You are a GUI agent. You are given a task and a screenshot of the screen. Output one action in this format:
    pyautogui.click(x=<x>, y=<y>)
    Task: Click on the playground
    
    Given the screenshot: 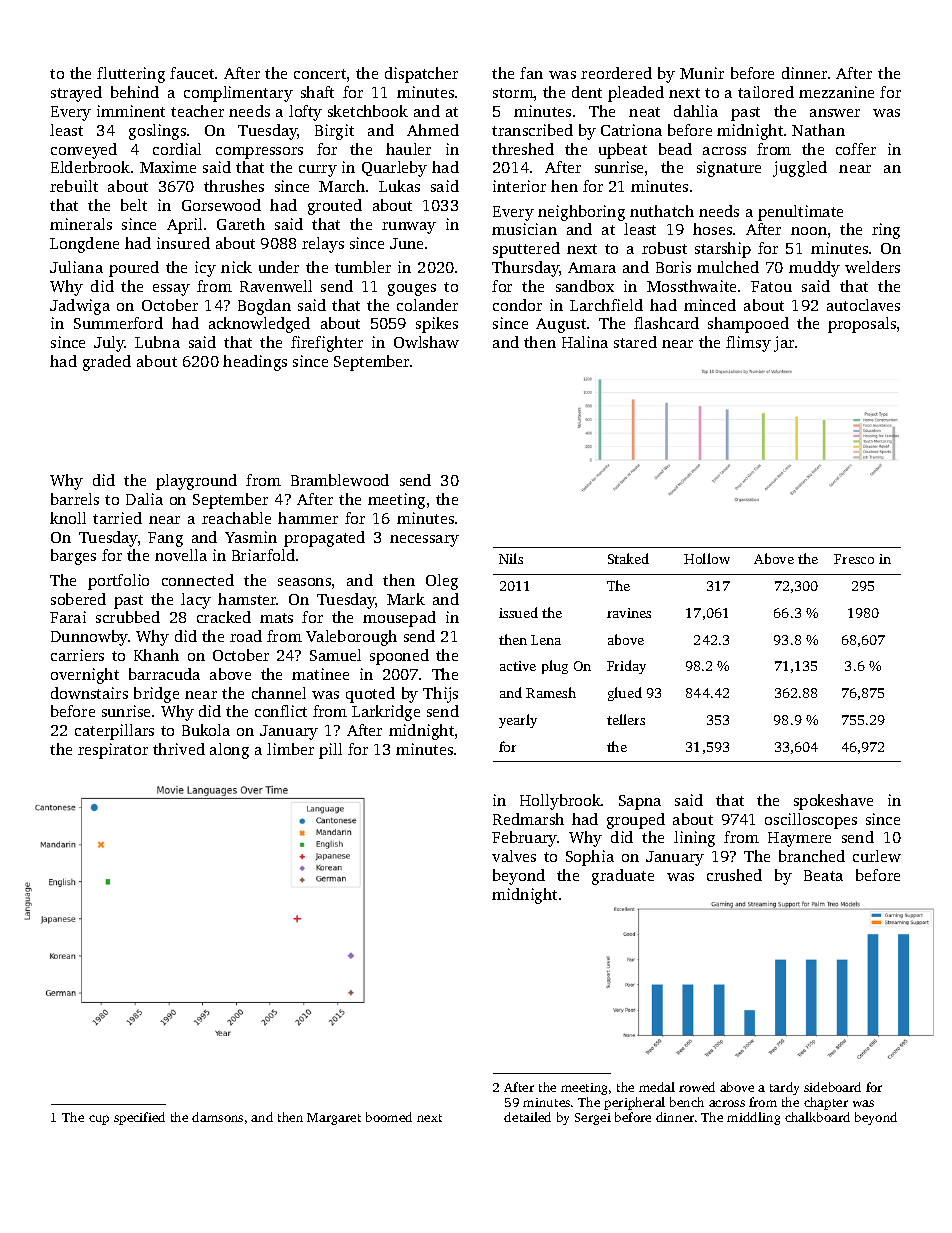 What is the action you would take?
    pyautogui.click(x=196, y=482)
